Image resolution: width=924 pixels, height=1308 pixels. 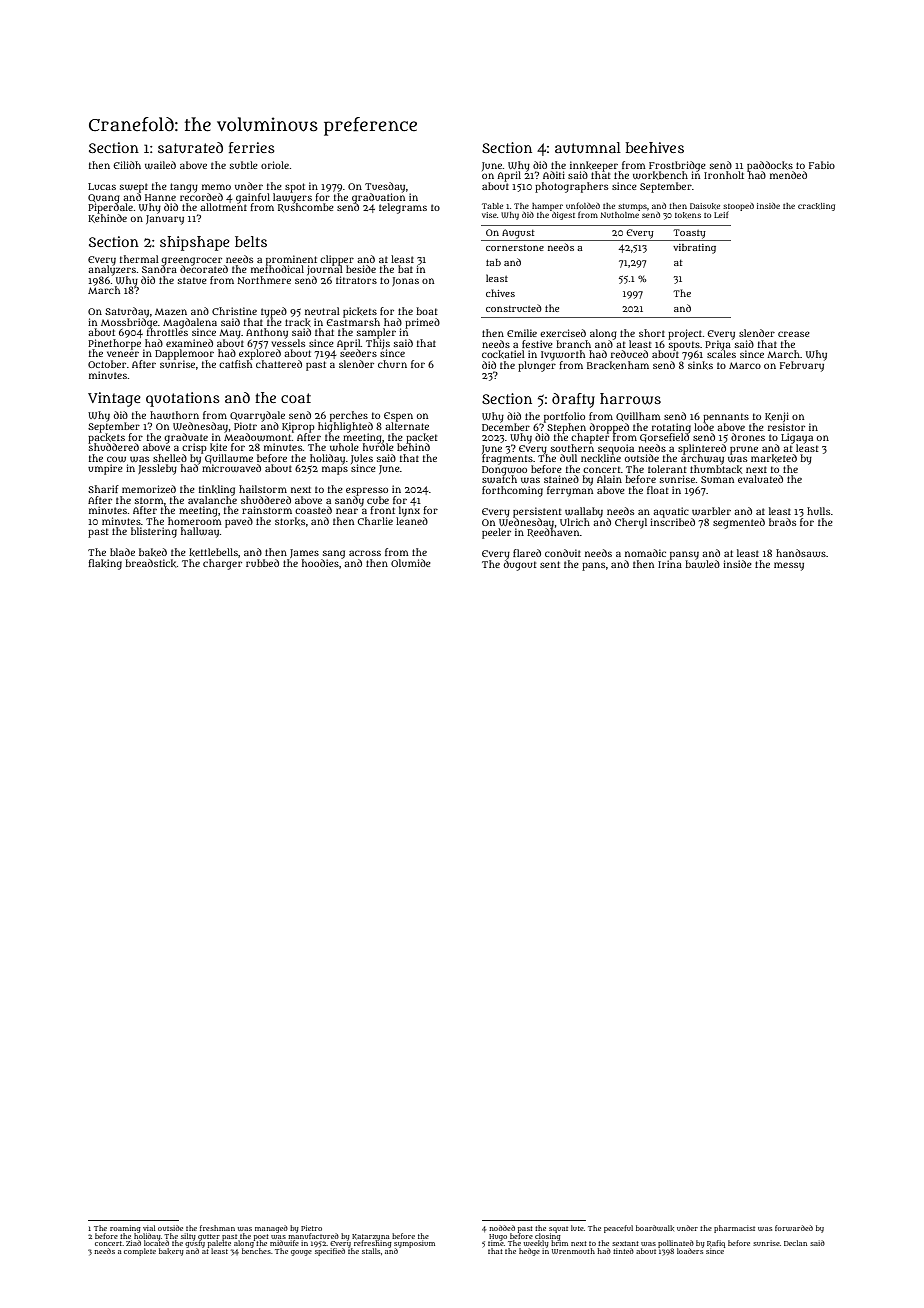 I want to click on bakery, so click(x=171, y=1252).
